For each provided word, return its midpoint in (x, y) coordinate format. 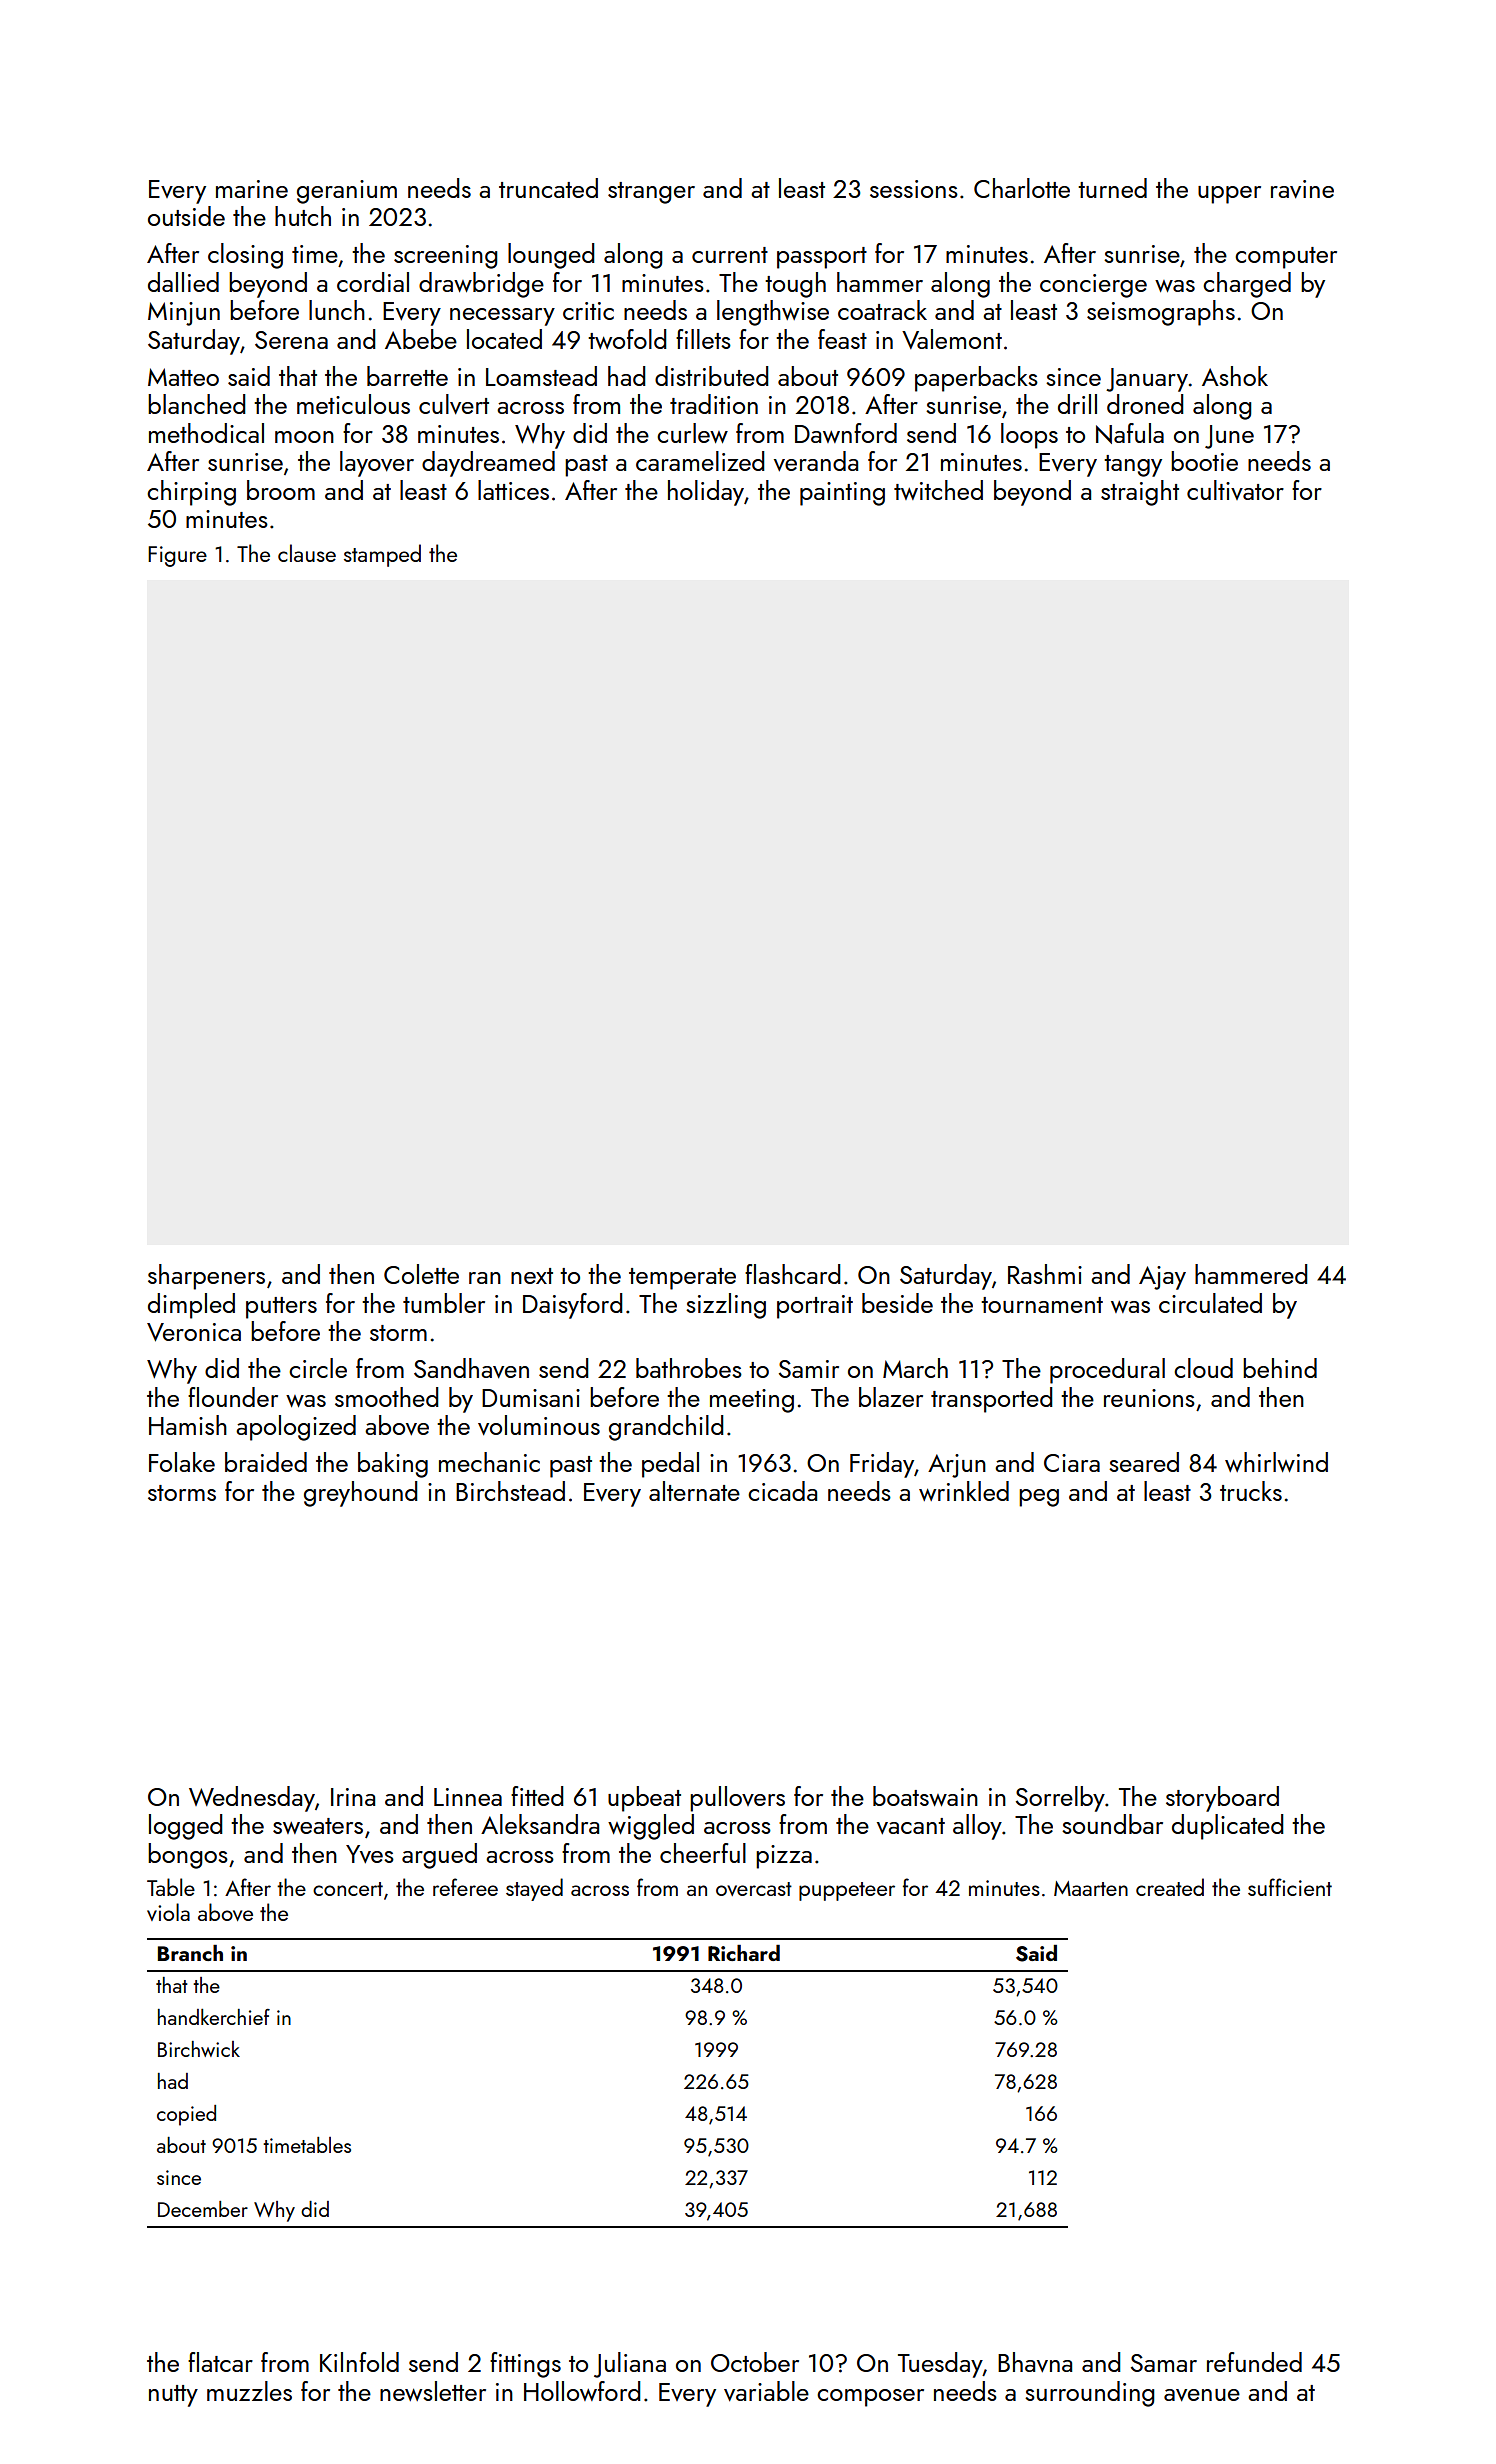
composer (870, 2398)
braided (266, 1462)
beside (897, 1303)
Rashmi (1045, 1274)
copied (186, 2115)
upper (1229, 195)
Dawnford (846, 433)
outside (186, 216)
